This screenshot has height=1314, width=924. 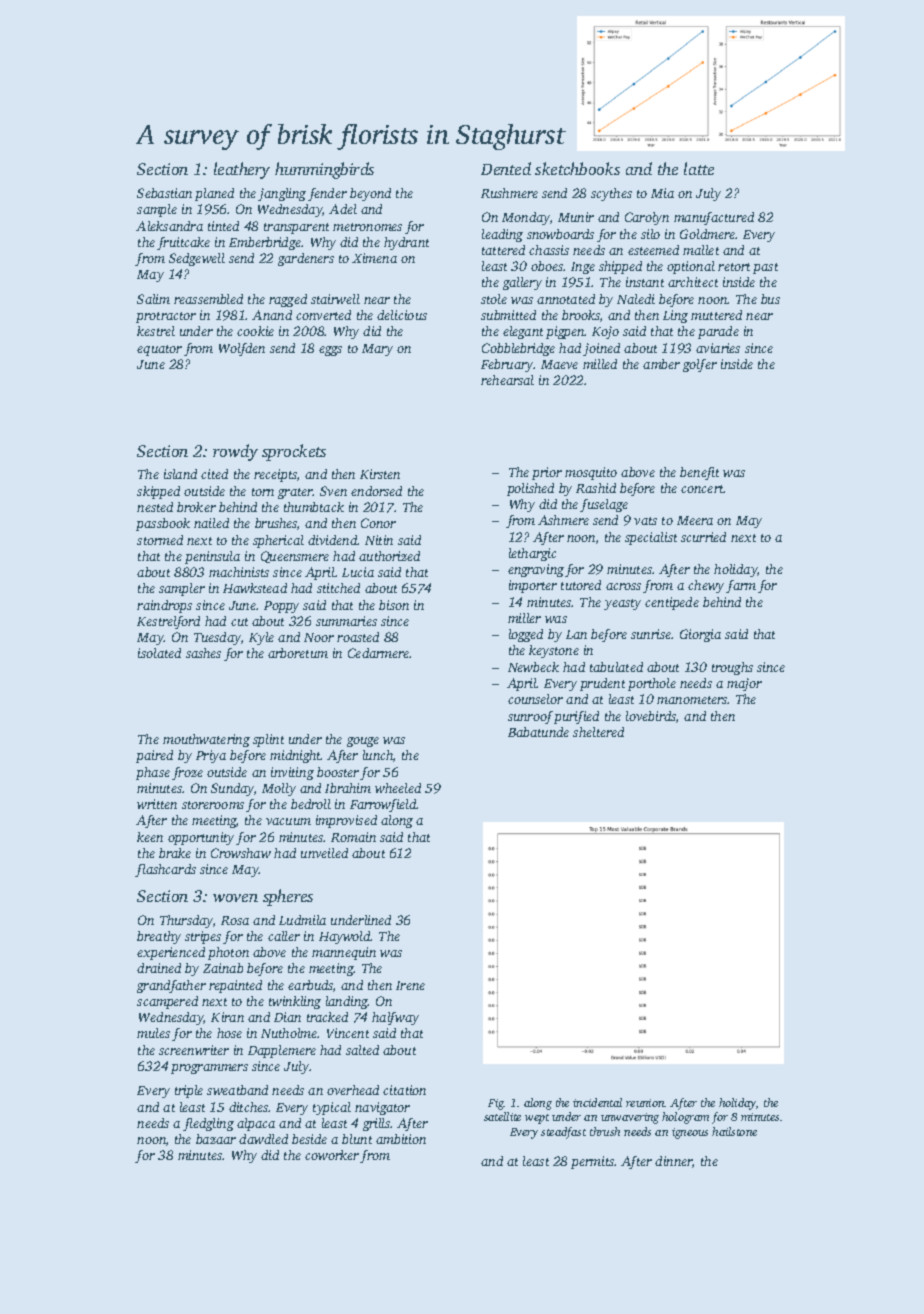 I want to click on equator, so click(x=159, y=350).
